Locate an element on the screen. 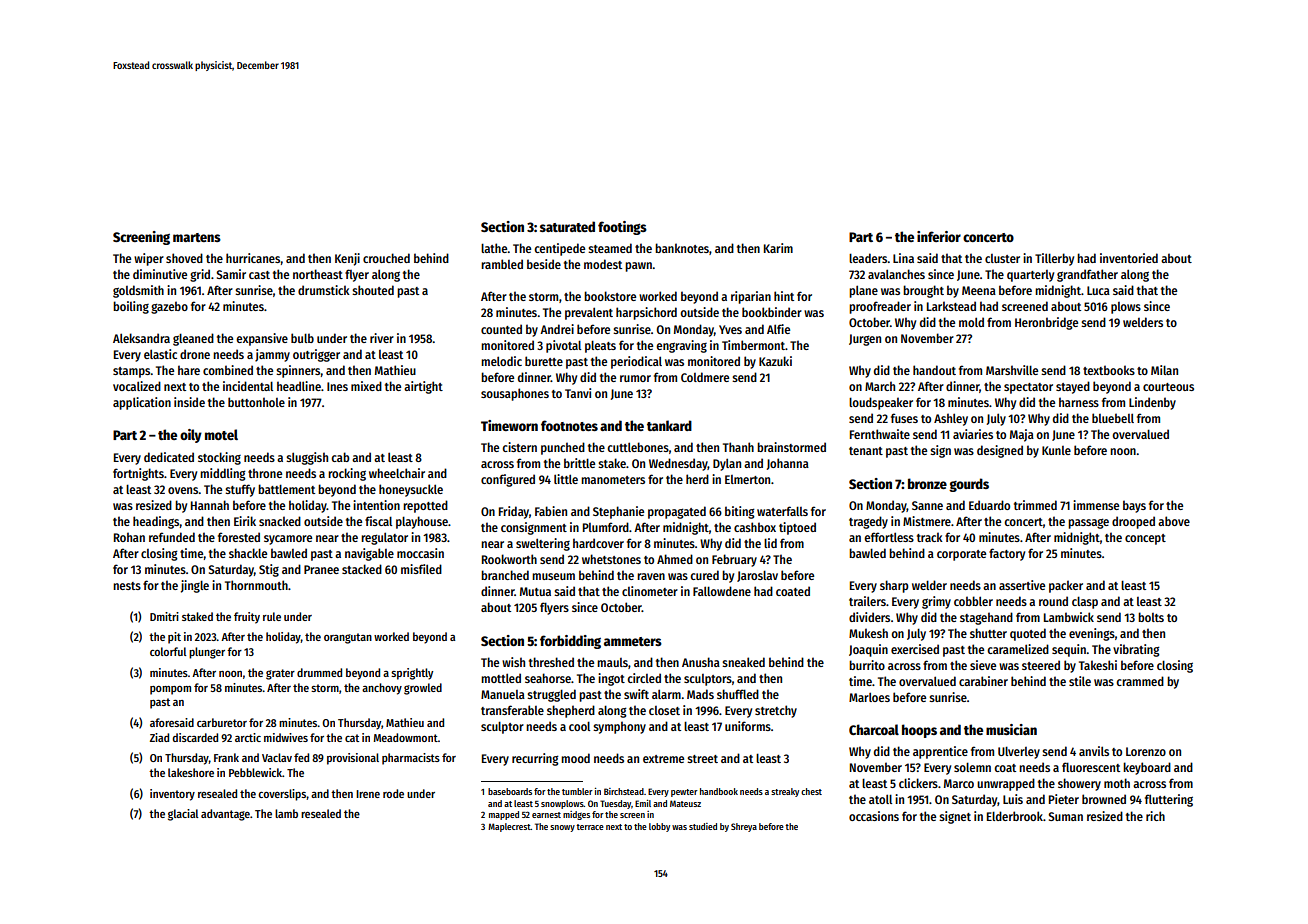  gazebo is located at coordinates (169, 307).
